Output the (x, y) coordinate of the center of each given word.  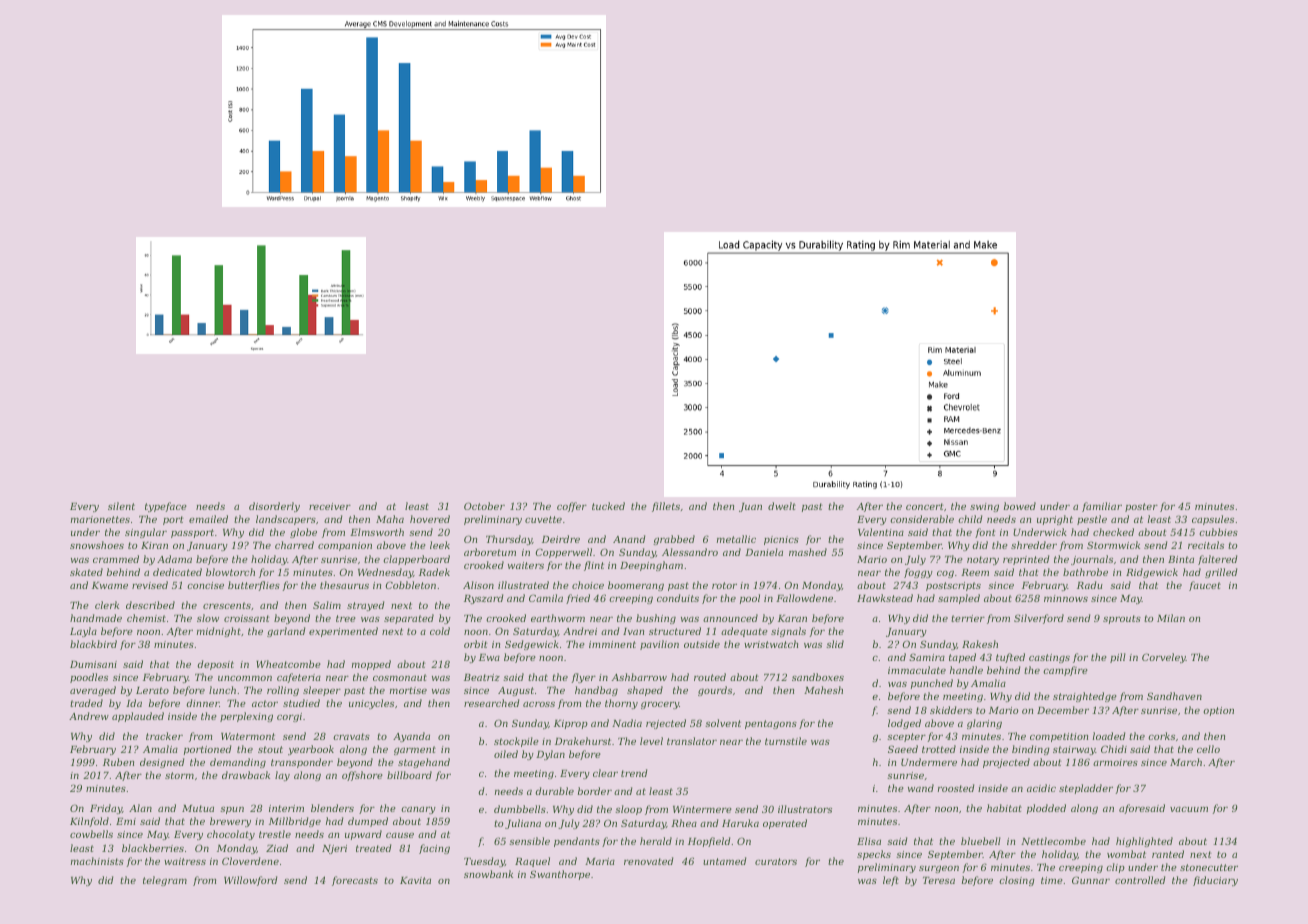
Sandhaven (1174, 696)
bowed (1020, 506)
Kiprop (571, 724)
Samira (927, 657)
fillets (666, 507)
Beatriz (482, 677)
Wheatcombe (288, 664)
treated (373, 848)
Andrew (89, 716)
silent (121, 506)
